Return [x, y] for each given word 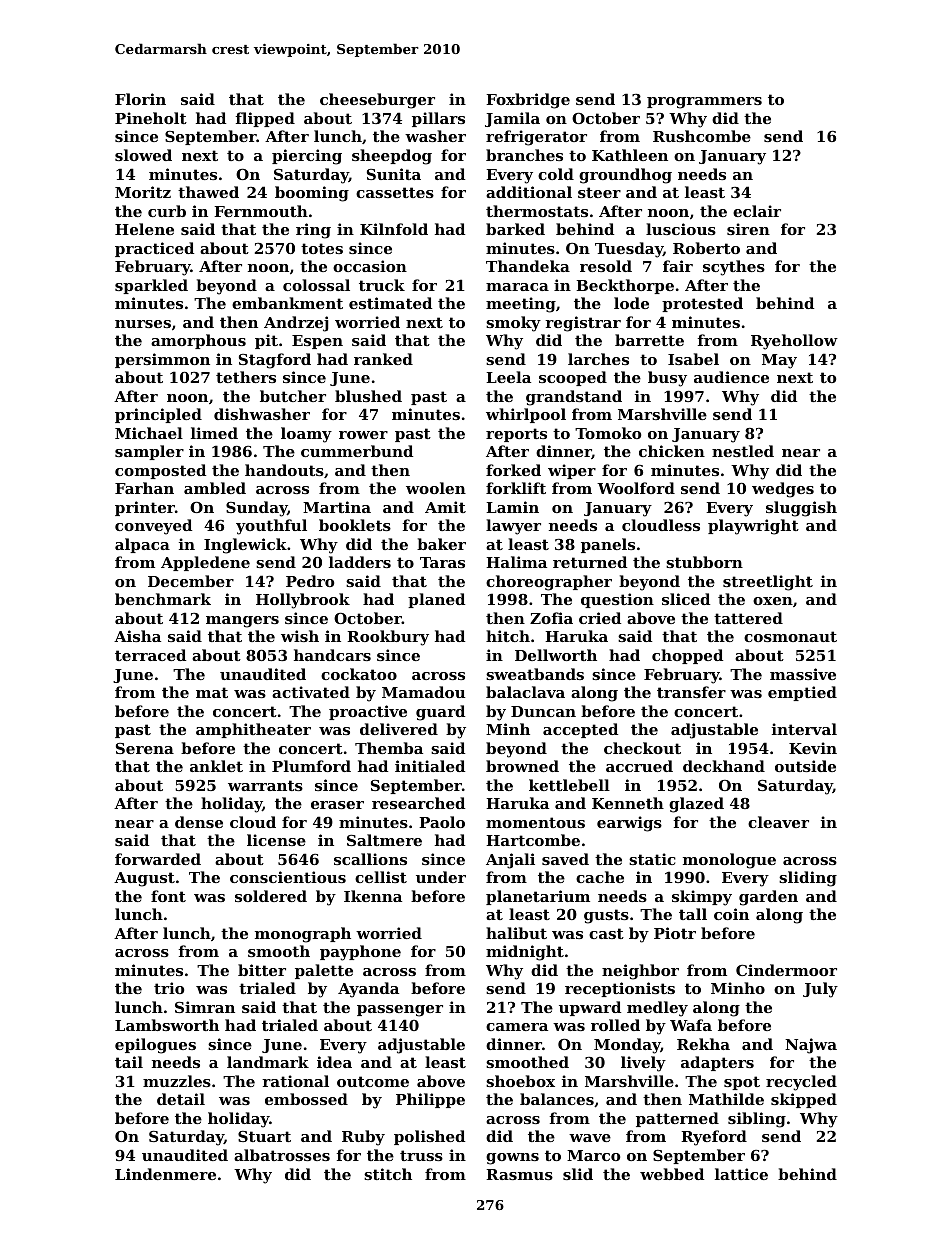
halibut [516, 933]
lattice [741, 1174]
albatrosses [282, 1155]
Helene [144, 229]
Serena [145, 748]
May [779, 361]
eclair [757, 211]
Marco [593, 1155]
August [144, 879]
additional [529, 192]
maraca [517, 287]
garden [768, 898]
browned [522, 766]
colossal [316, 285]
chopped [687, 656]
